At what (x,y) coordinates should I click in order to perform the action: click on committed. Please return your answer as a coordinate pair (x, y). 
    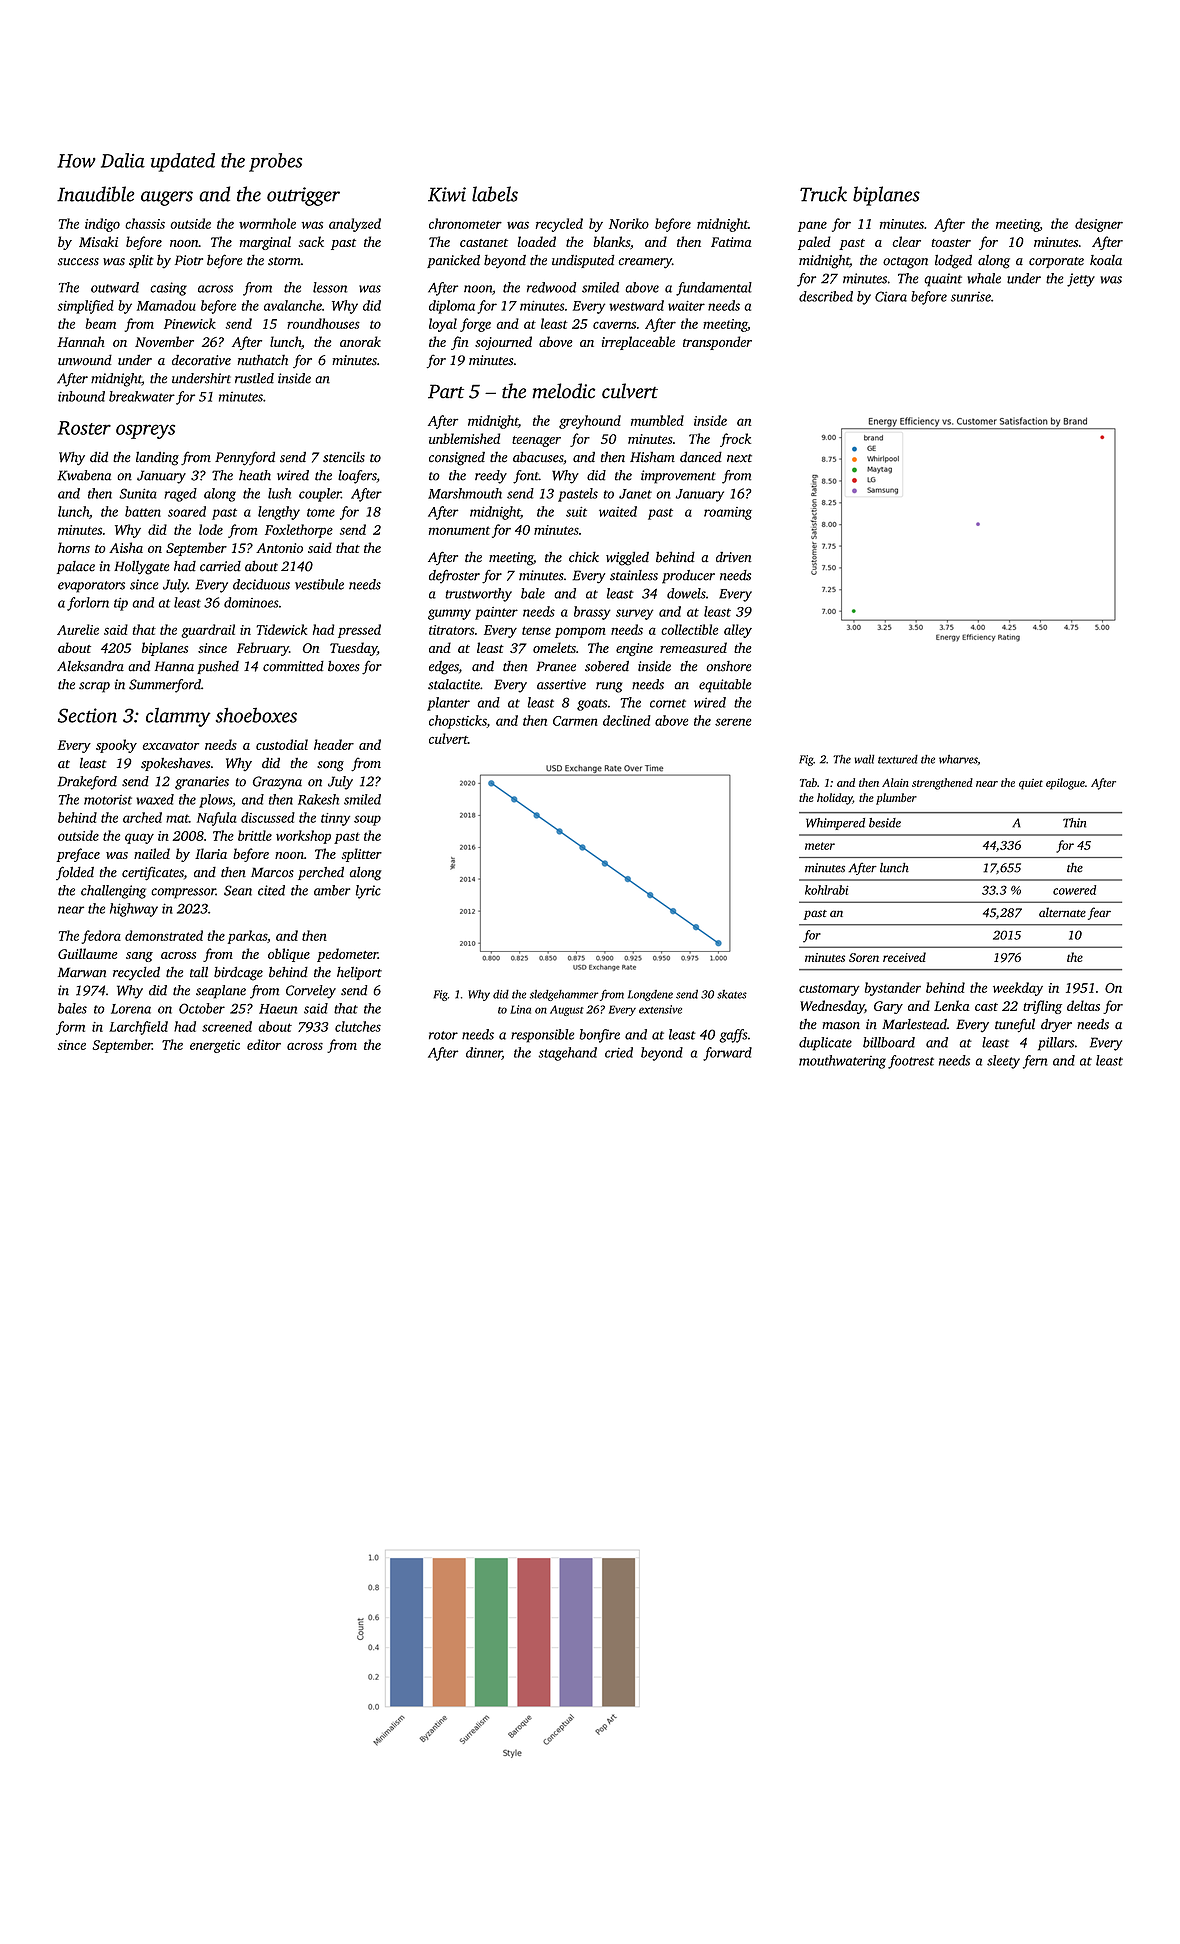
    Looking at the image, I should click on (293, 666).
